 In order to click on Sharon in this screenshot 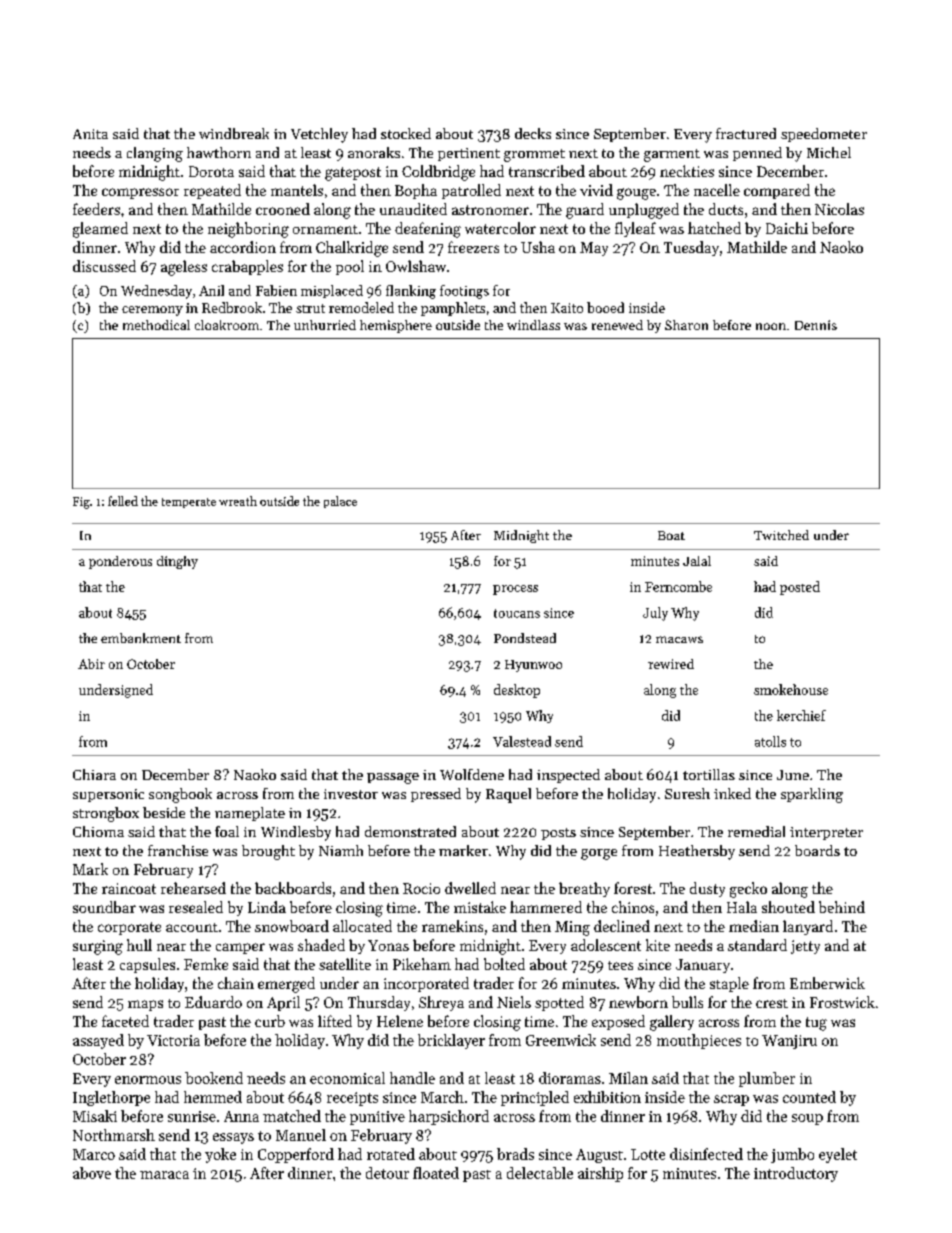, I will do `click(686, 325)`.
